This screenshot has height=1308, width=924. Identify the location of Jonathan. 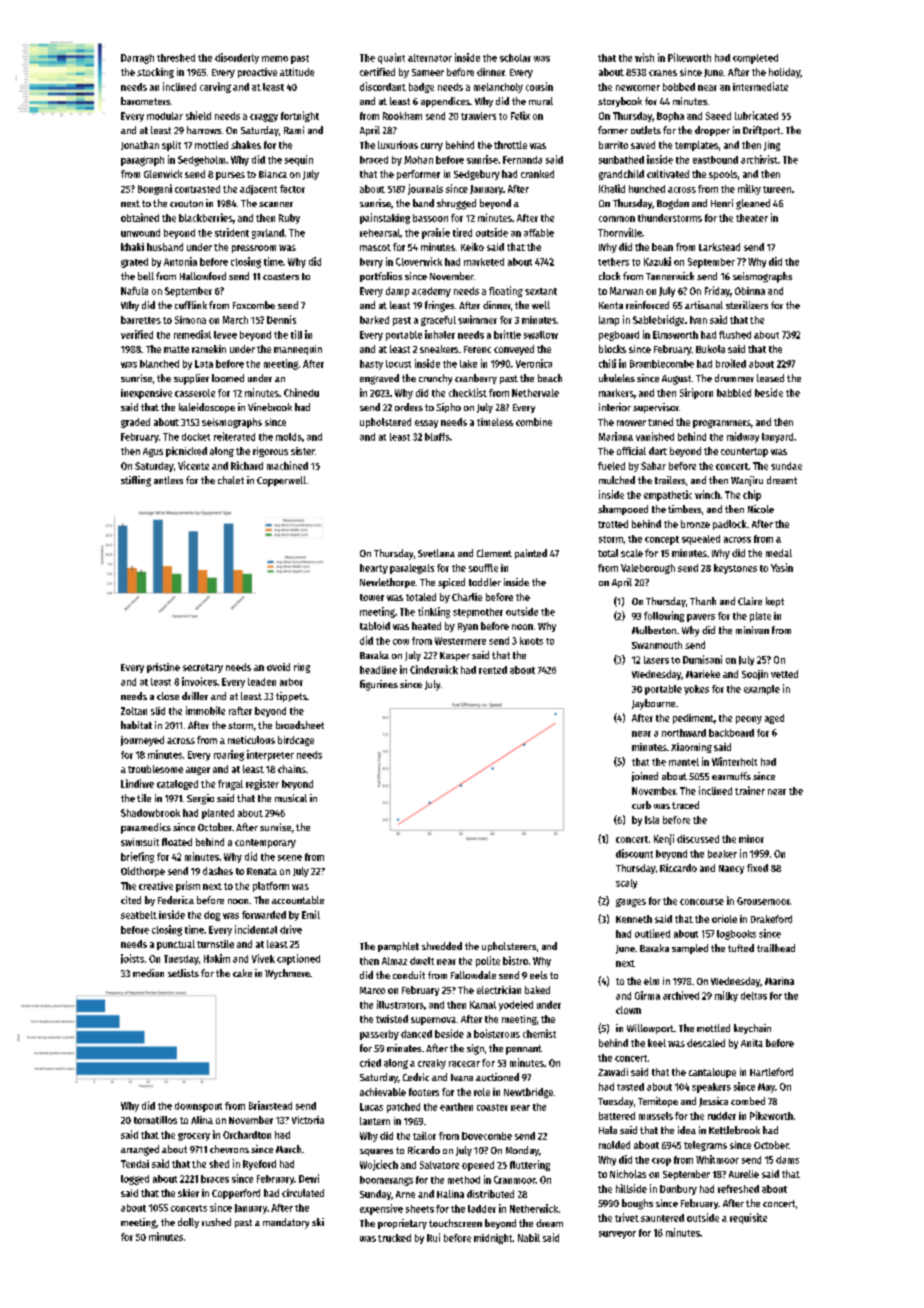
(140, 145).
